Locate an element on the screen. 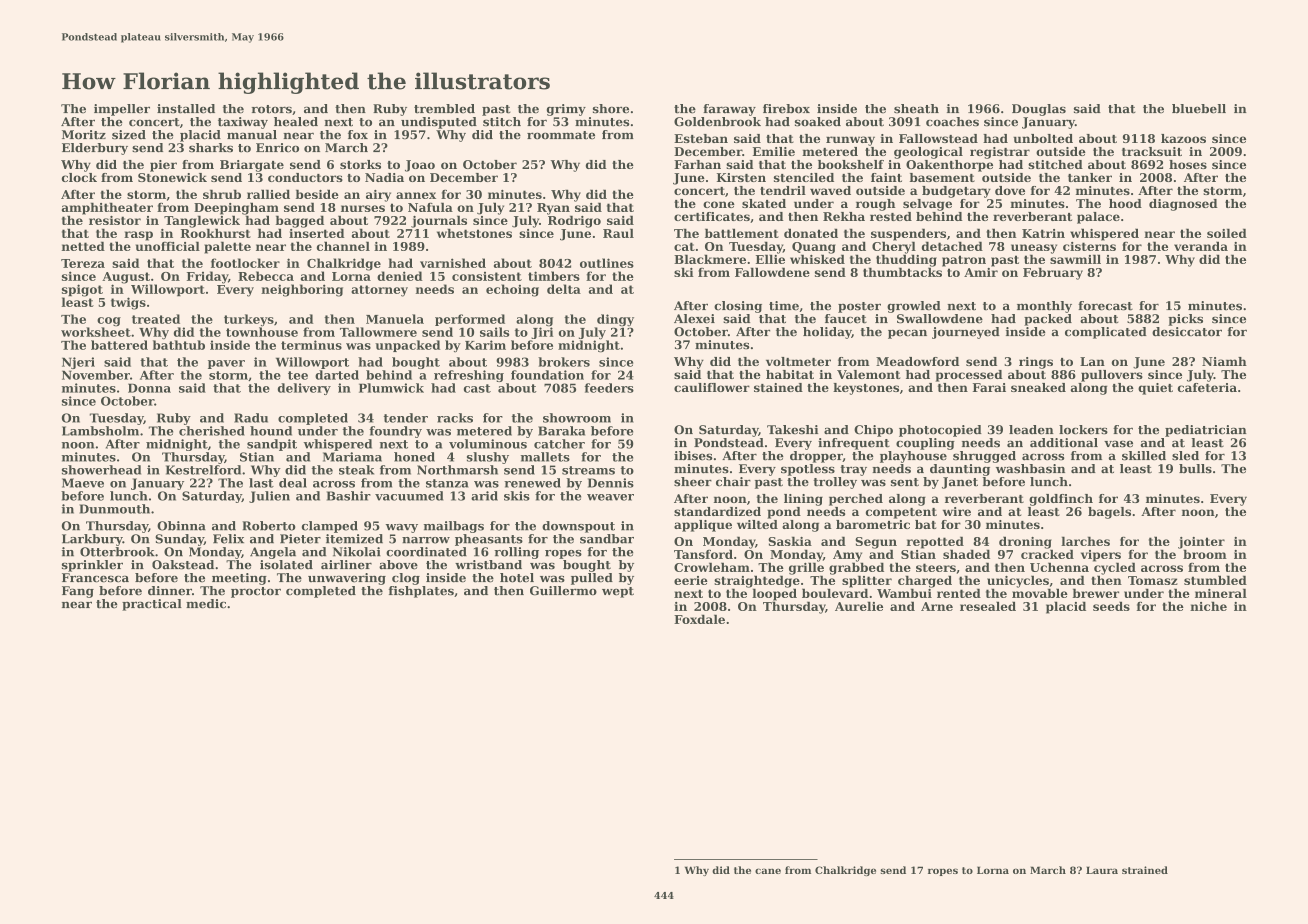  Fang is located at coordinates (78, 592).
